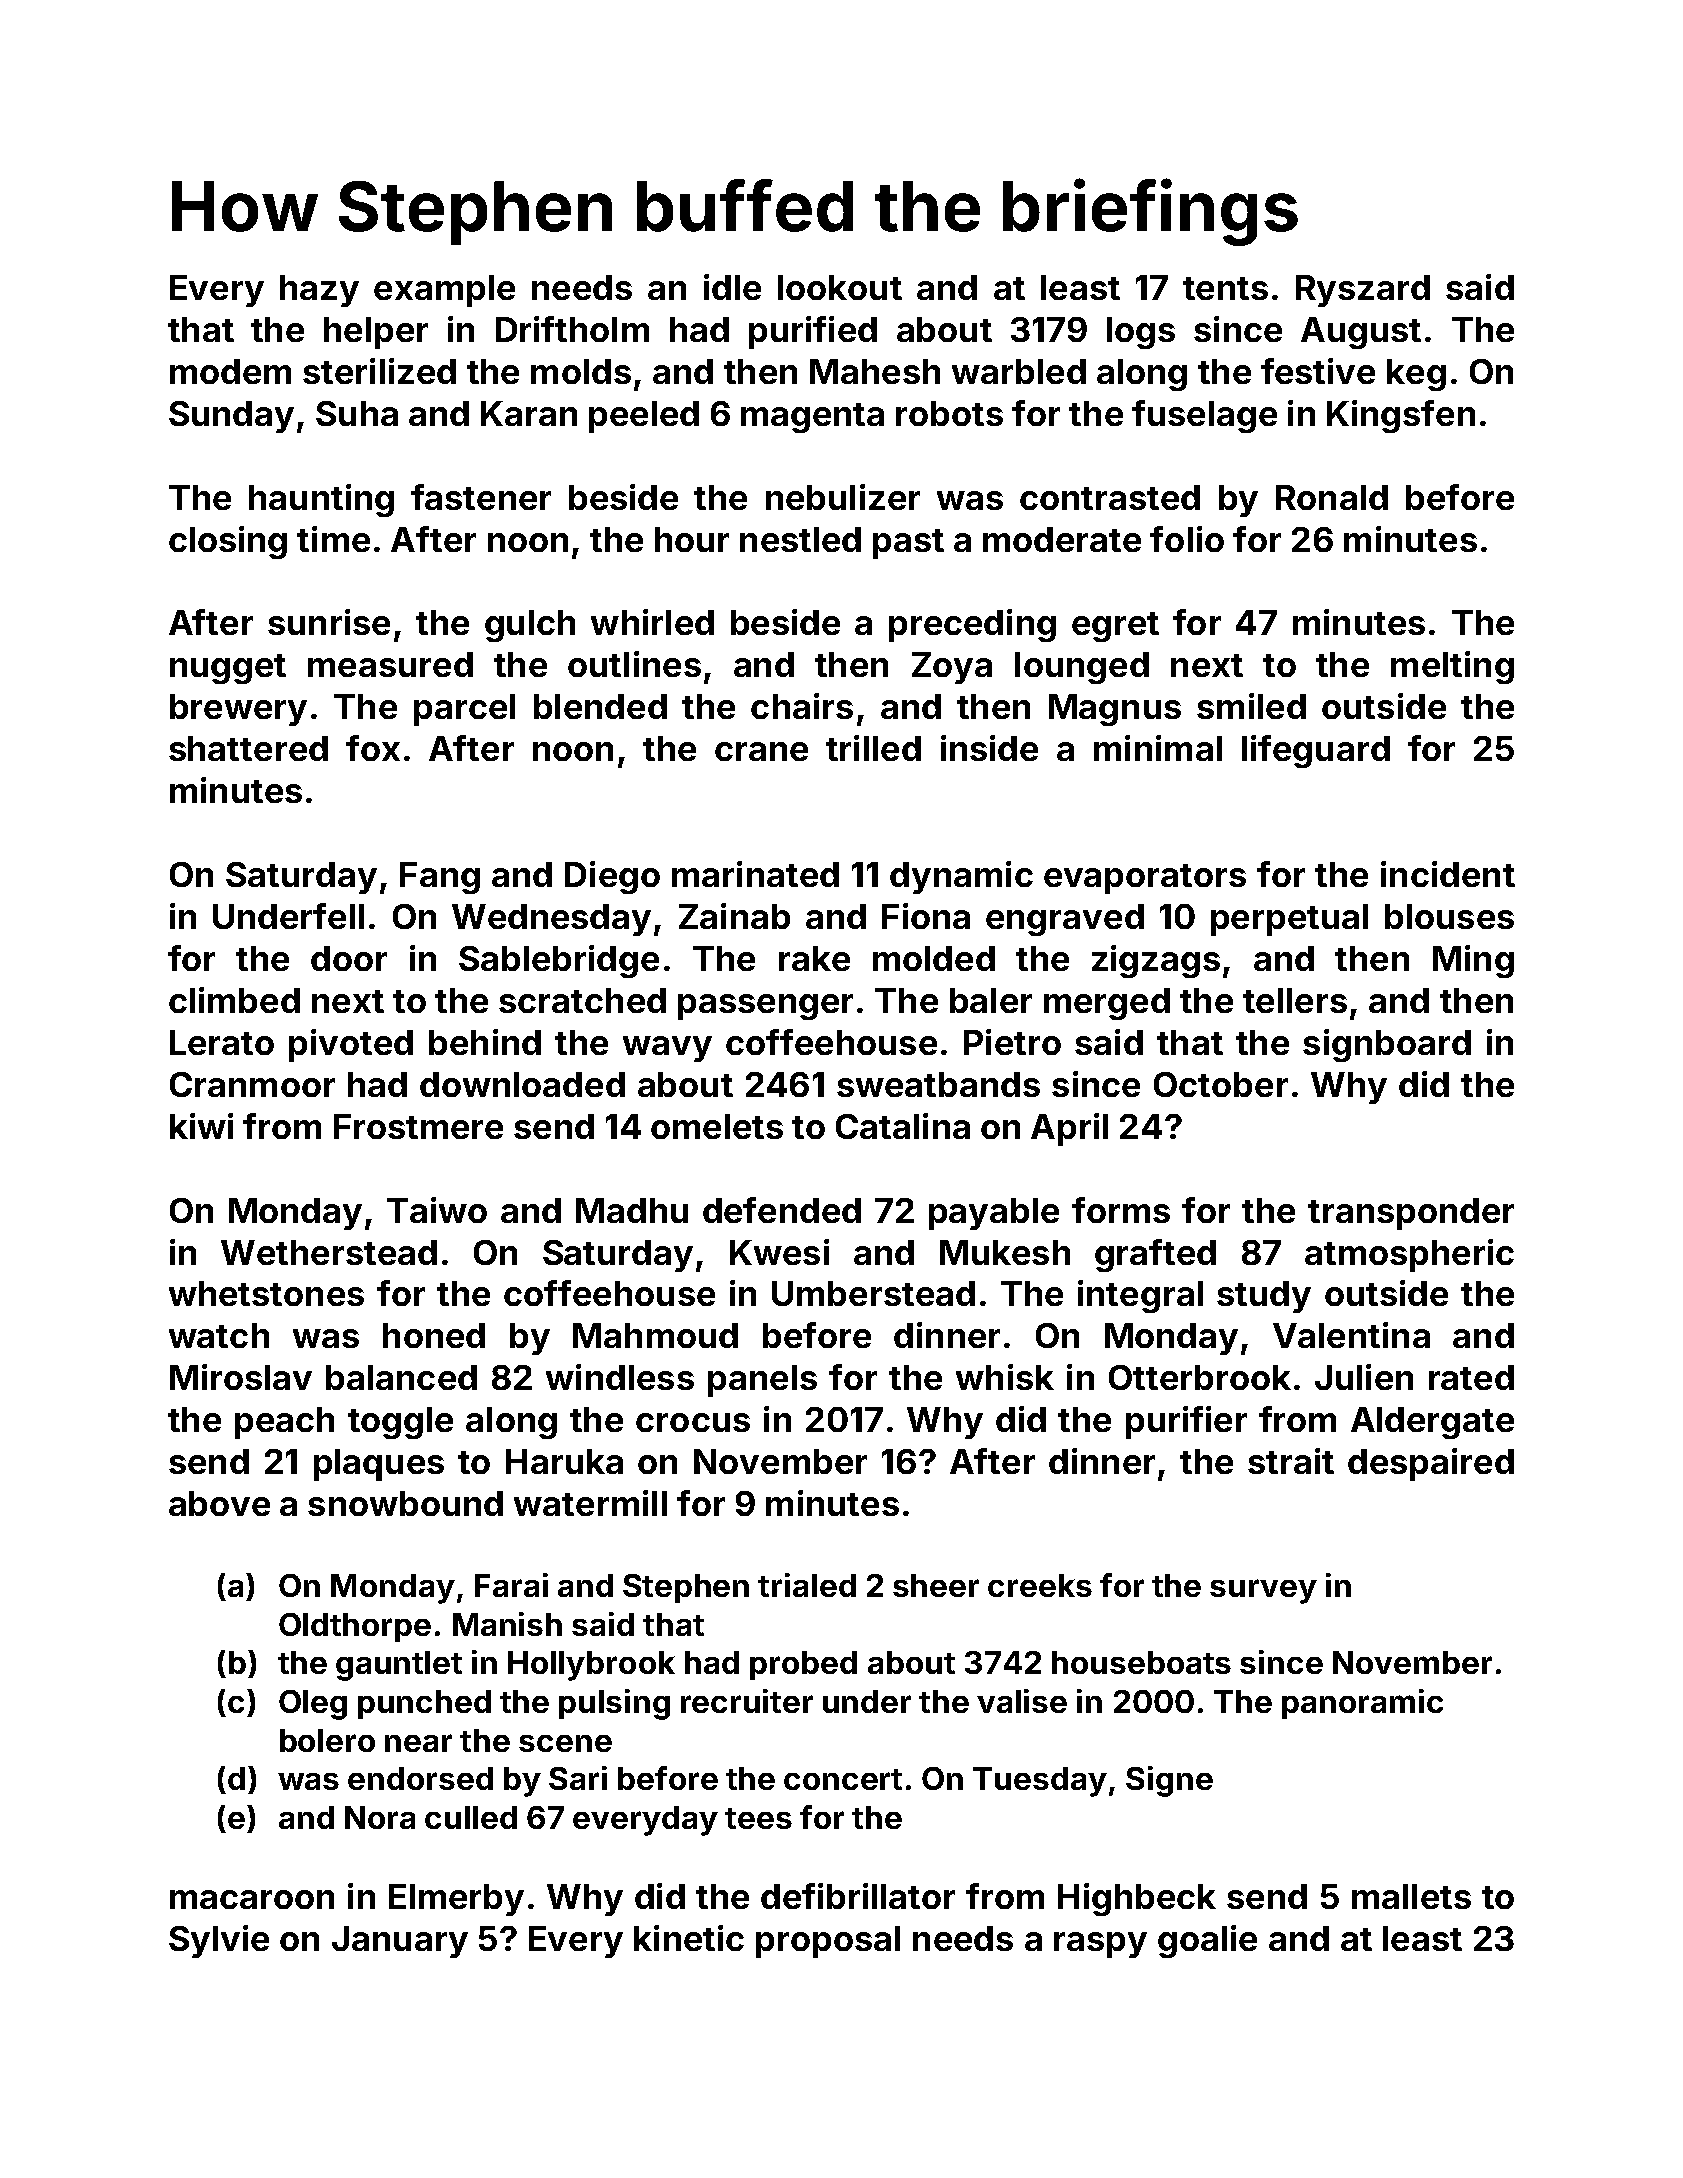  Describe the element at coordinates (228, 669) in the image. I see `nugget` at that location.
